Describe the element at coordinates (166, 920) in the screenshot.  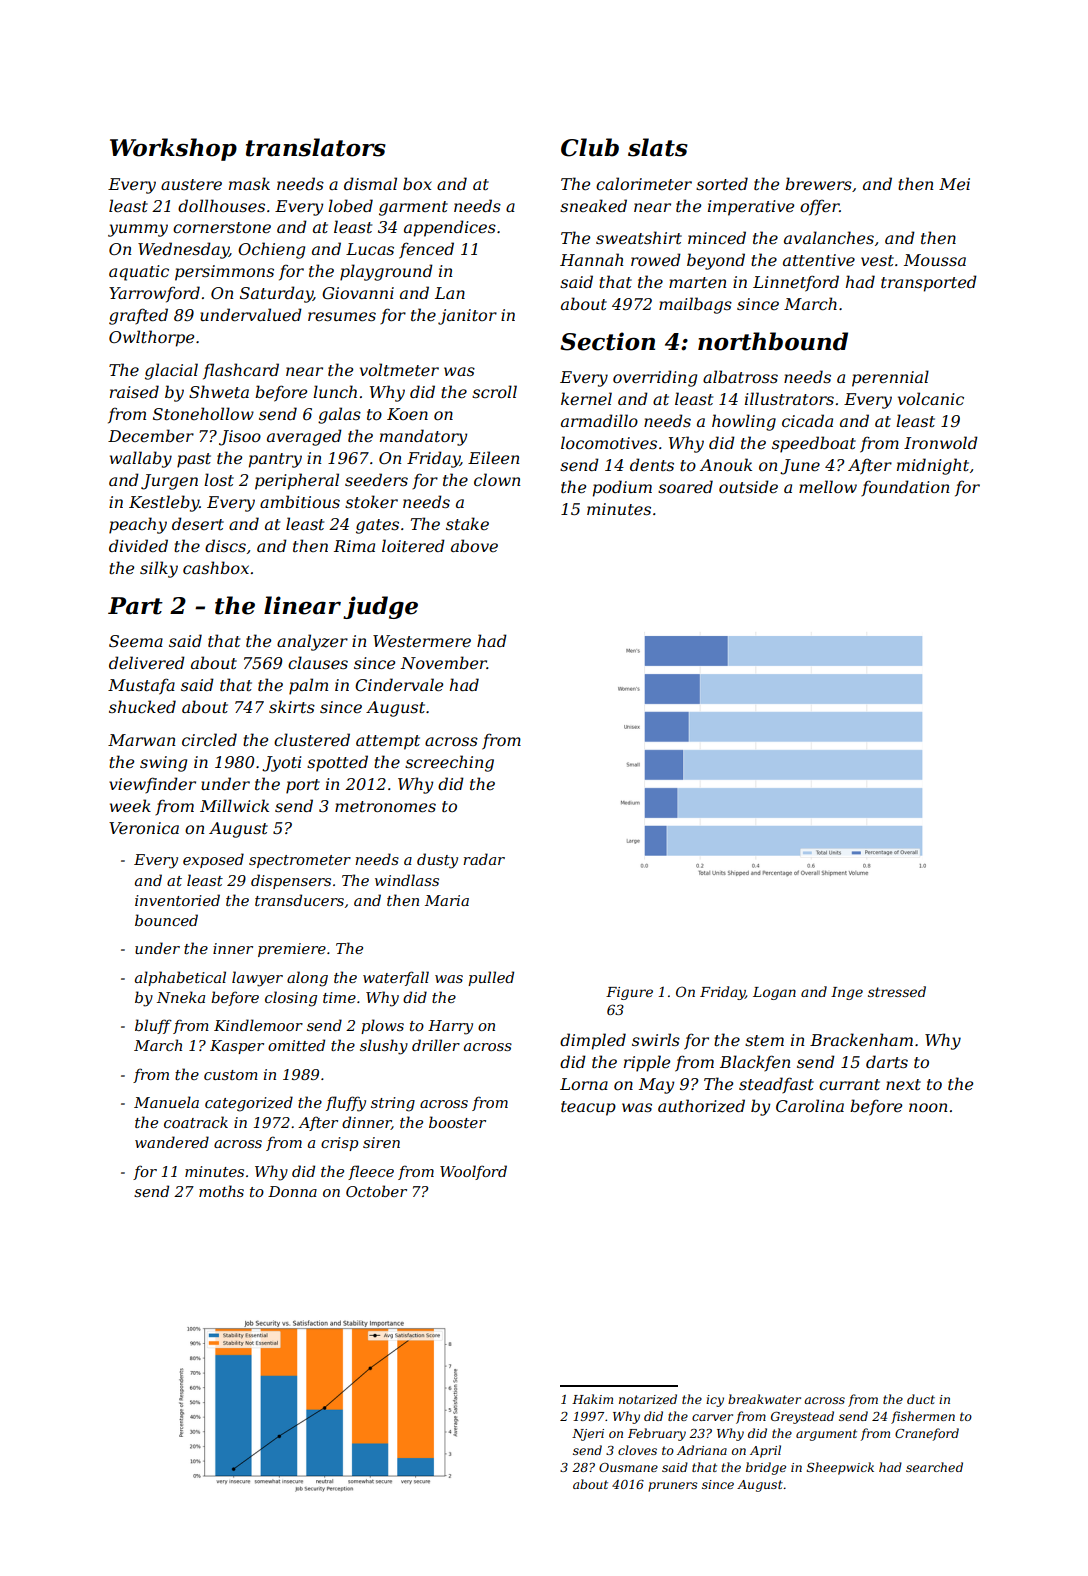
I see `bounced` at that location.
